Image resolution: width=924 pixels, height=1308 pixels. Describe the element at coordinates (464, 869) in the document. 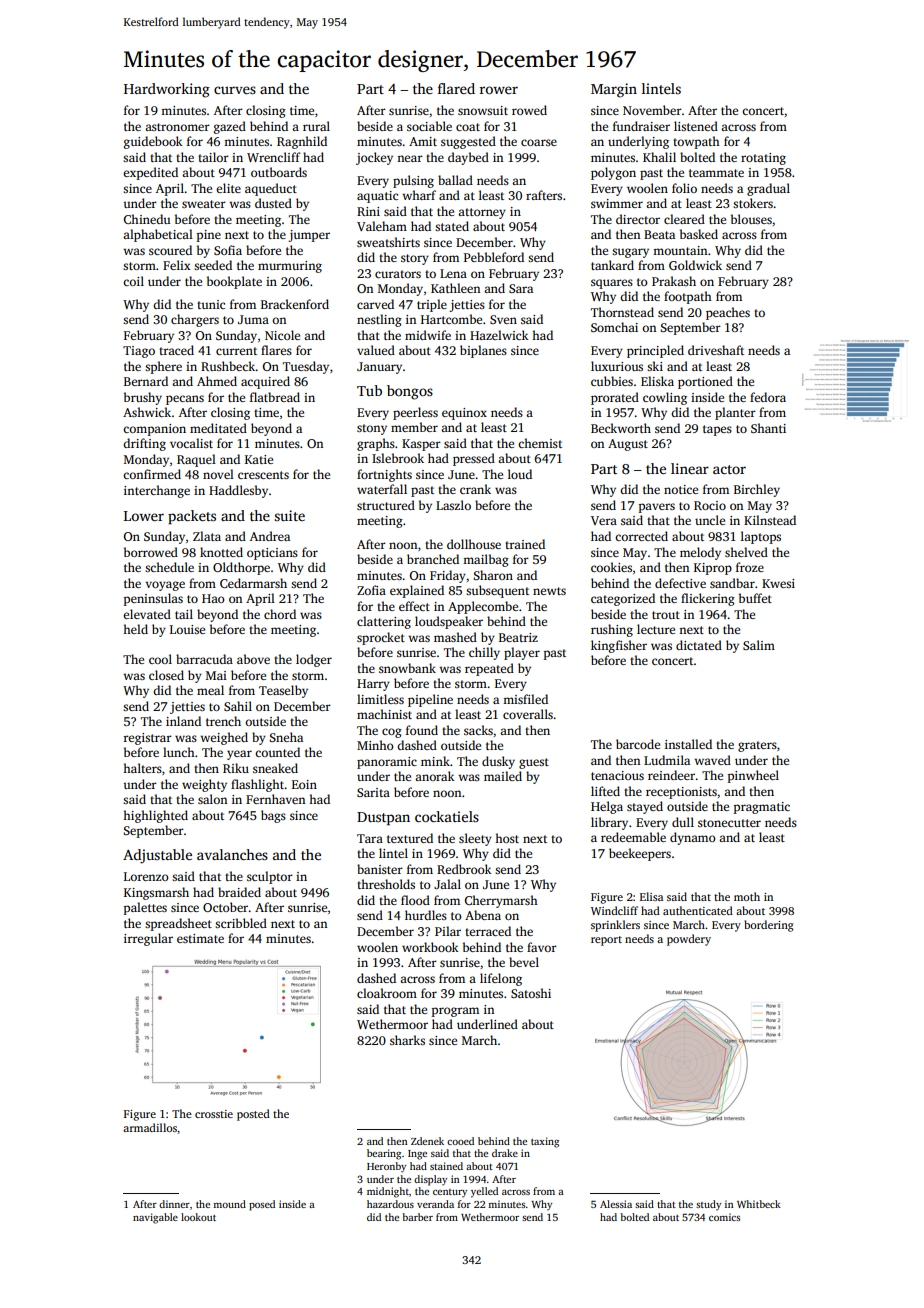

I see `Redbrook` at that location.
